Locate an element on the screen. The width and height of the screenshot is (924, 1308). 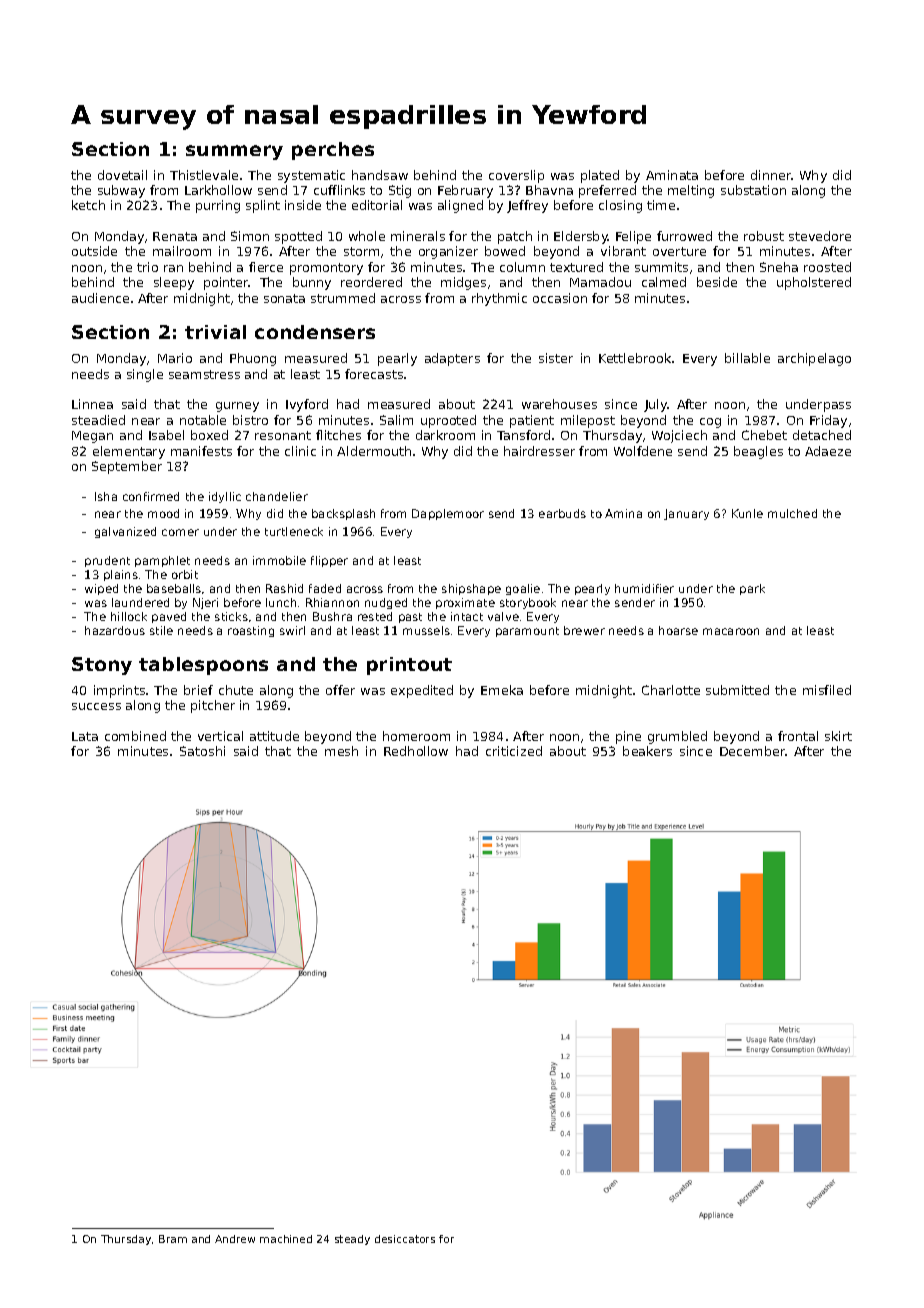
Charlotte is located at coordinates (671, 690).
